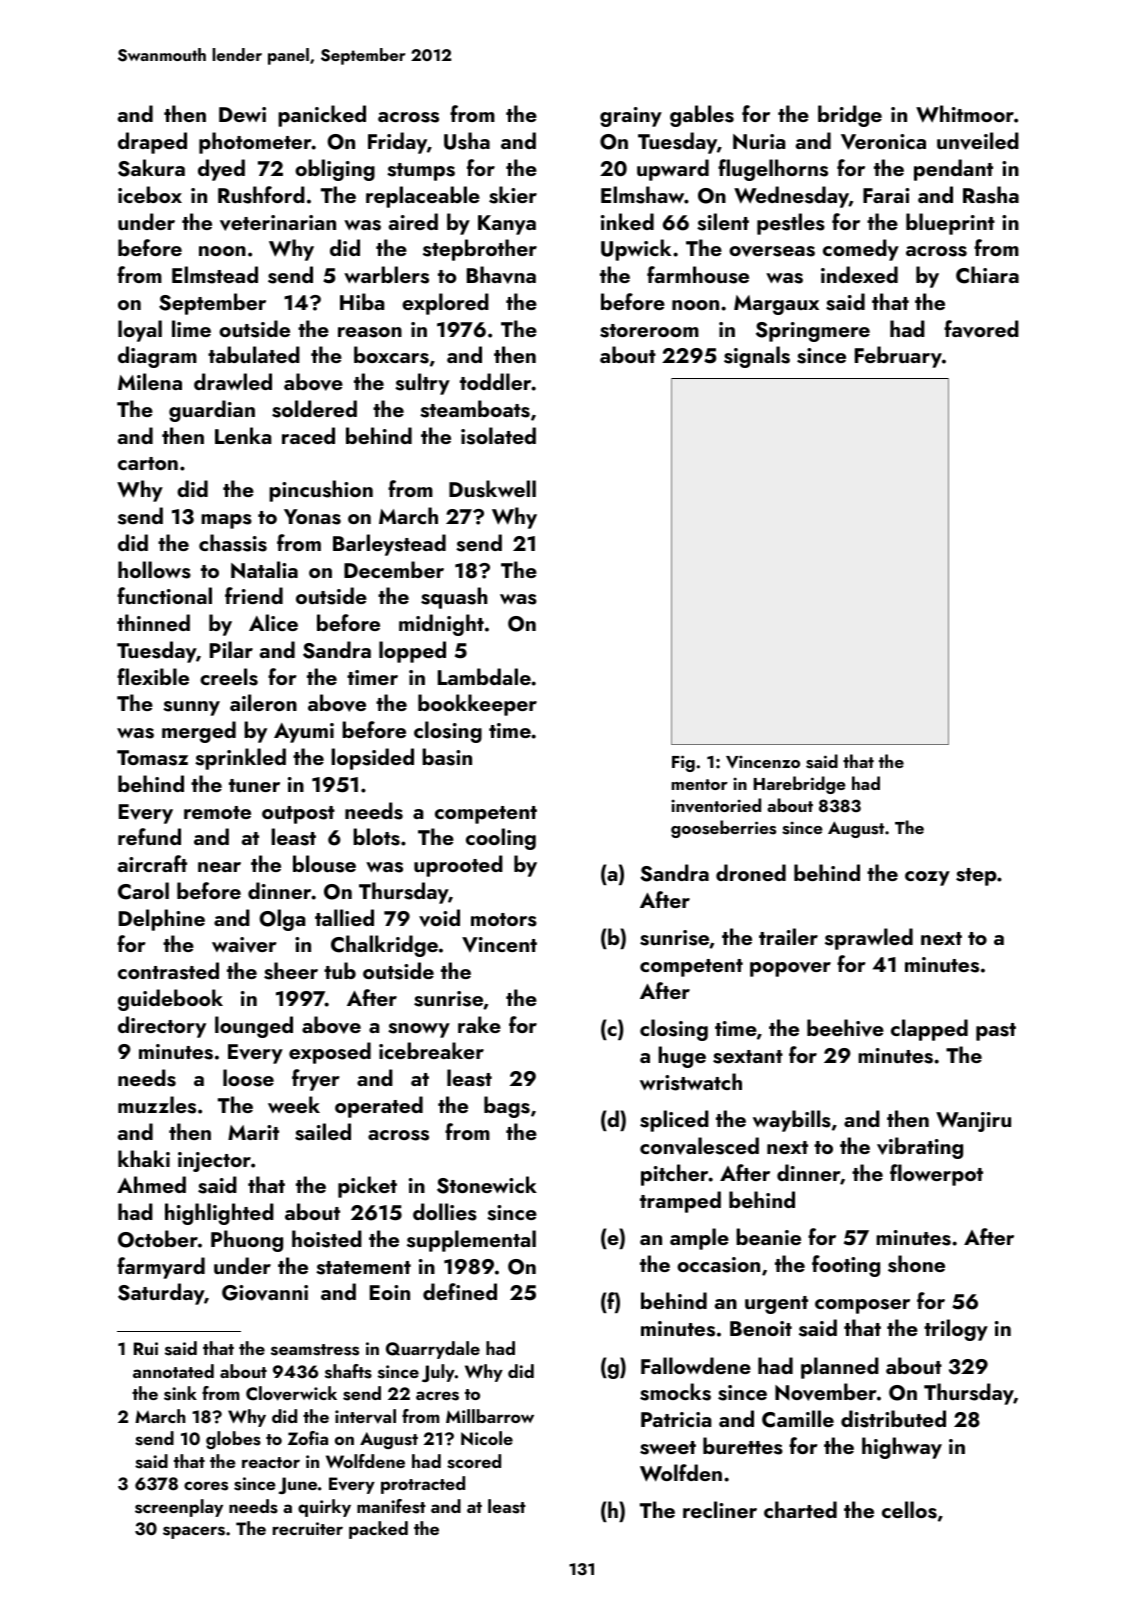 Image resolution: width=1137 pixels, height=1615 pixels. What do you see at coordinates (308, 1438) in the page?
I see `Zofia` at bounding box center [308, 1438].
